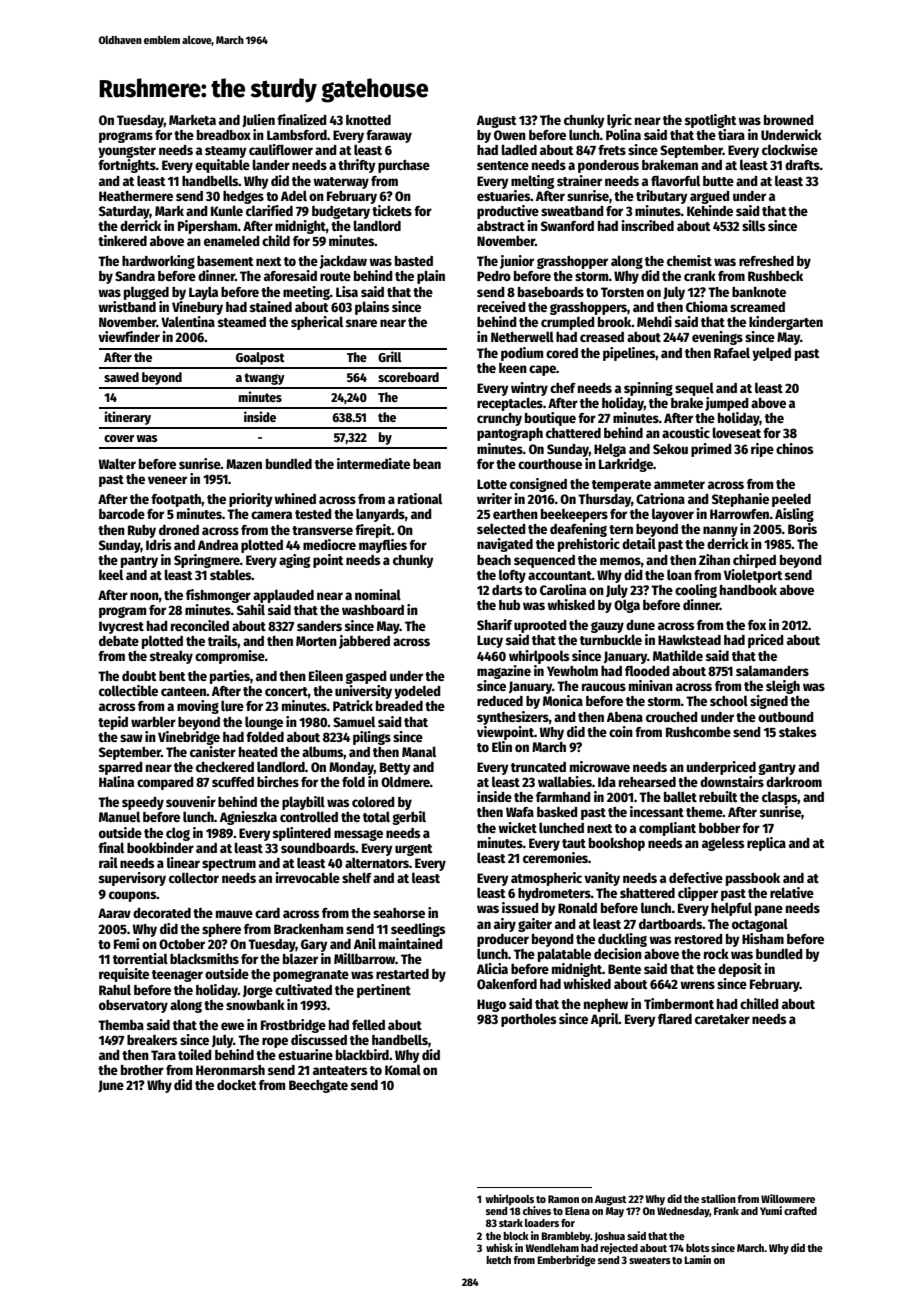  I want to click on Harrowfen, so click(739, 514).
